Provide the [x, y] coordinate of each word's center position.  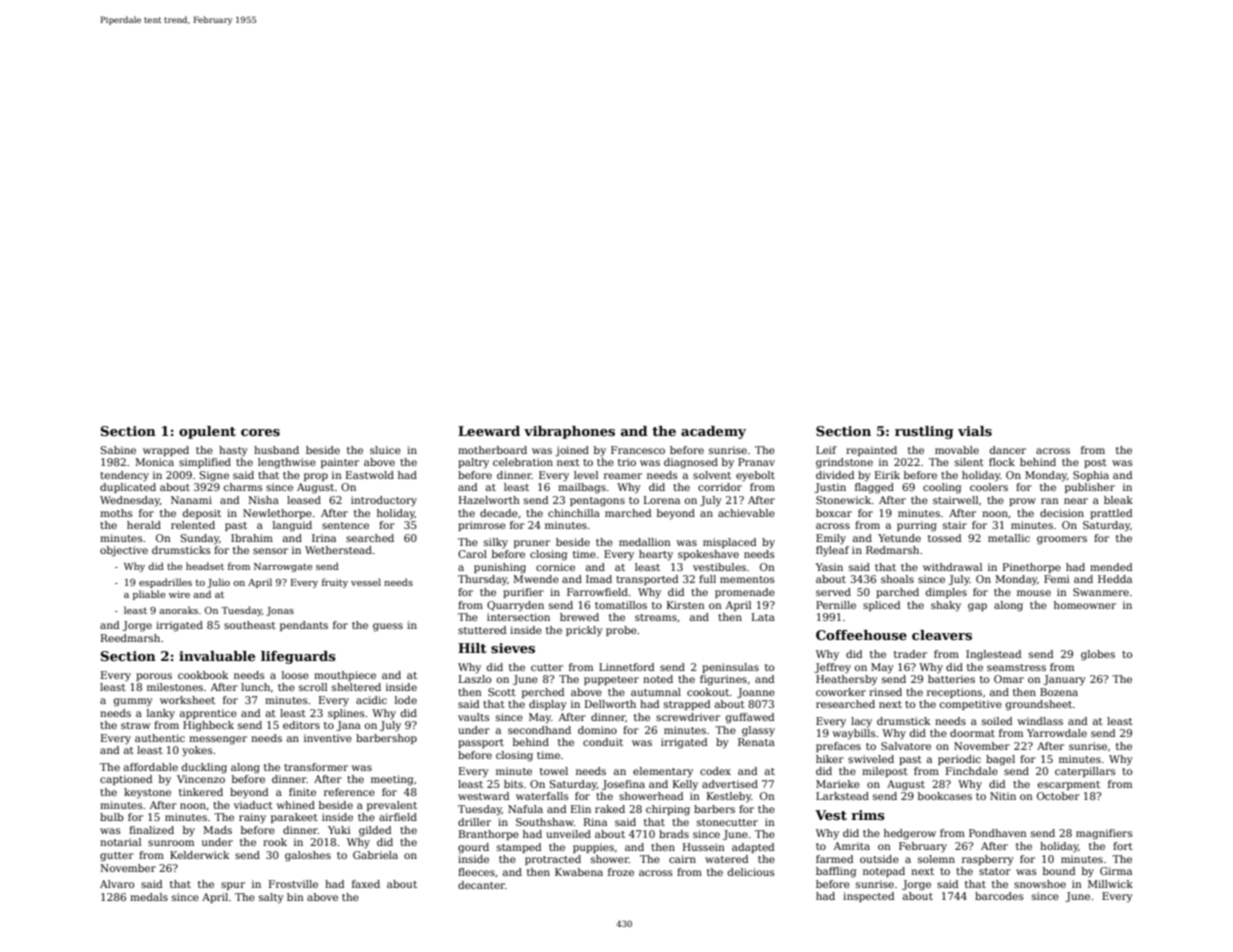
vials [975, 431]
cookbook [203, 675]
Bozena [1059, 692]
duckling [204, 768]
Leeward [489, 431]
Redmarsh [892, 550]
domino [597, 730]
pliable [149, 595]
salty [271, 898]
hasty [233, 451]
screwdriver [688, 717]
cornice [555, 567]
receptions [954, 693]
